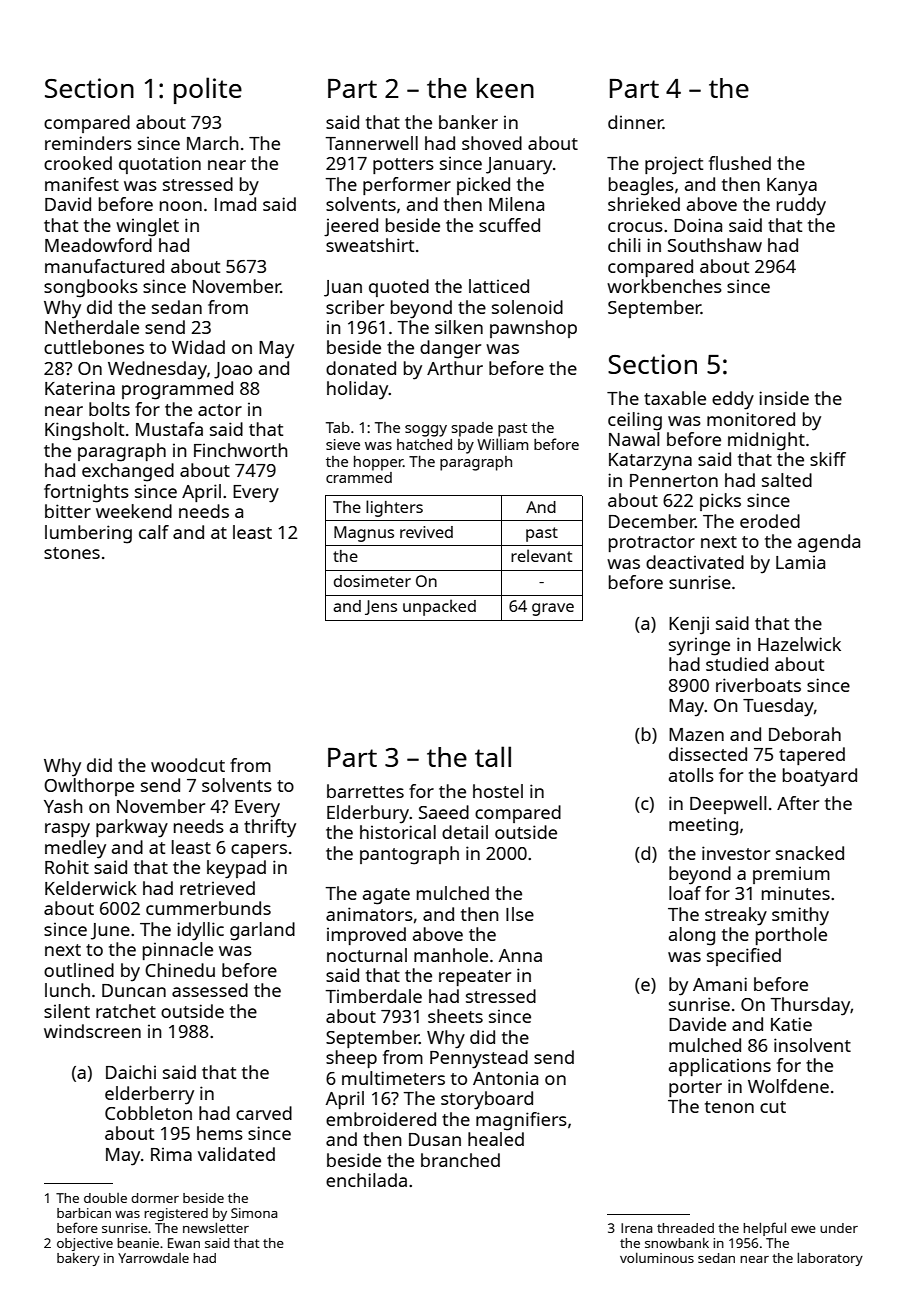 Image resolution: width=908 pixels, height=1316 pixels. Describe the element at coordinates (720, 1067) in the screenshot. I see `applications` at that location.
